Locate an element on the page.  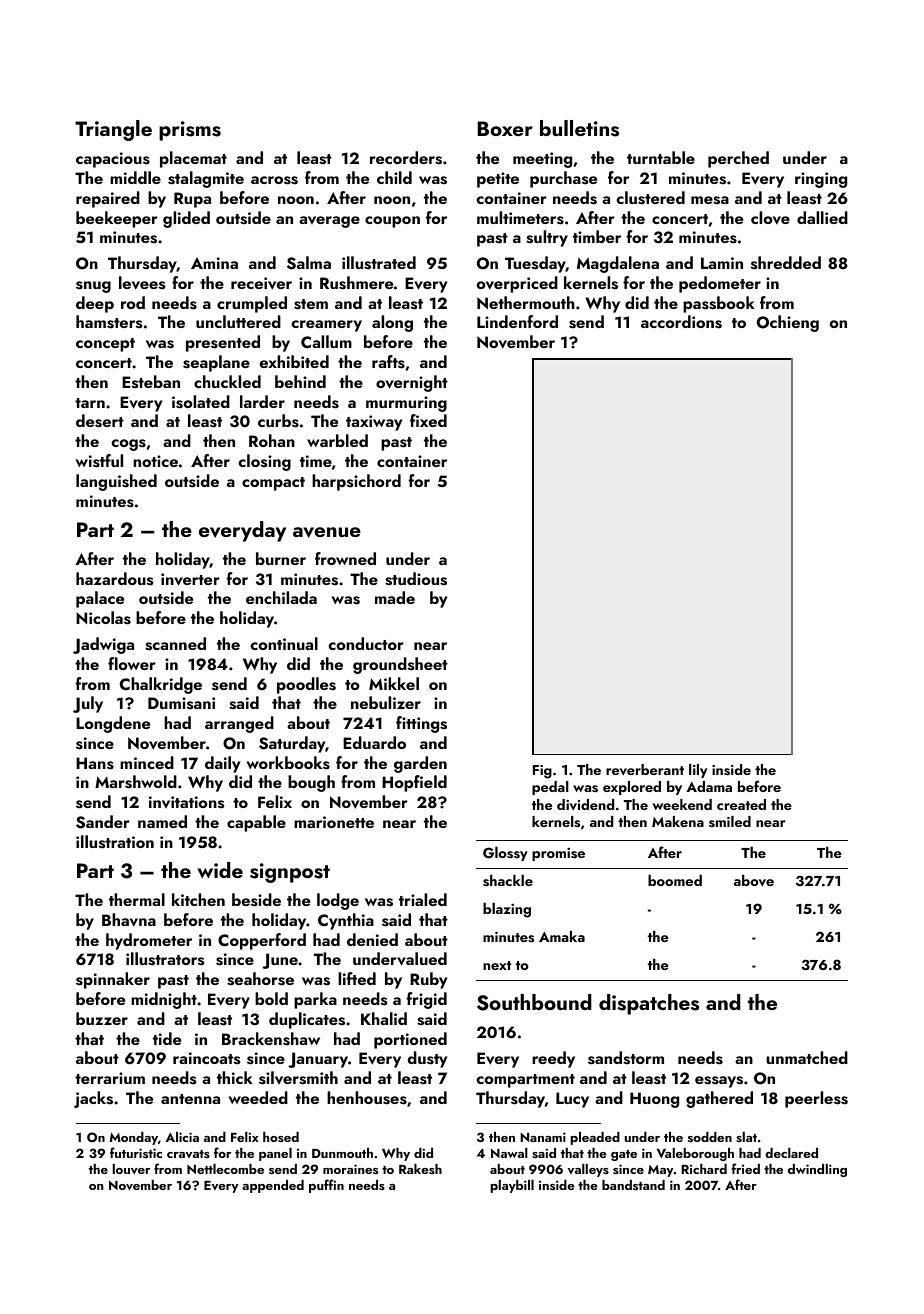
Boxer is located at coordinates (505, 128).
